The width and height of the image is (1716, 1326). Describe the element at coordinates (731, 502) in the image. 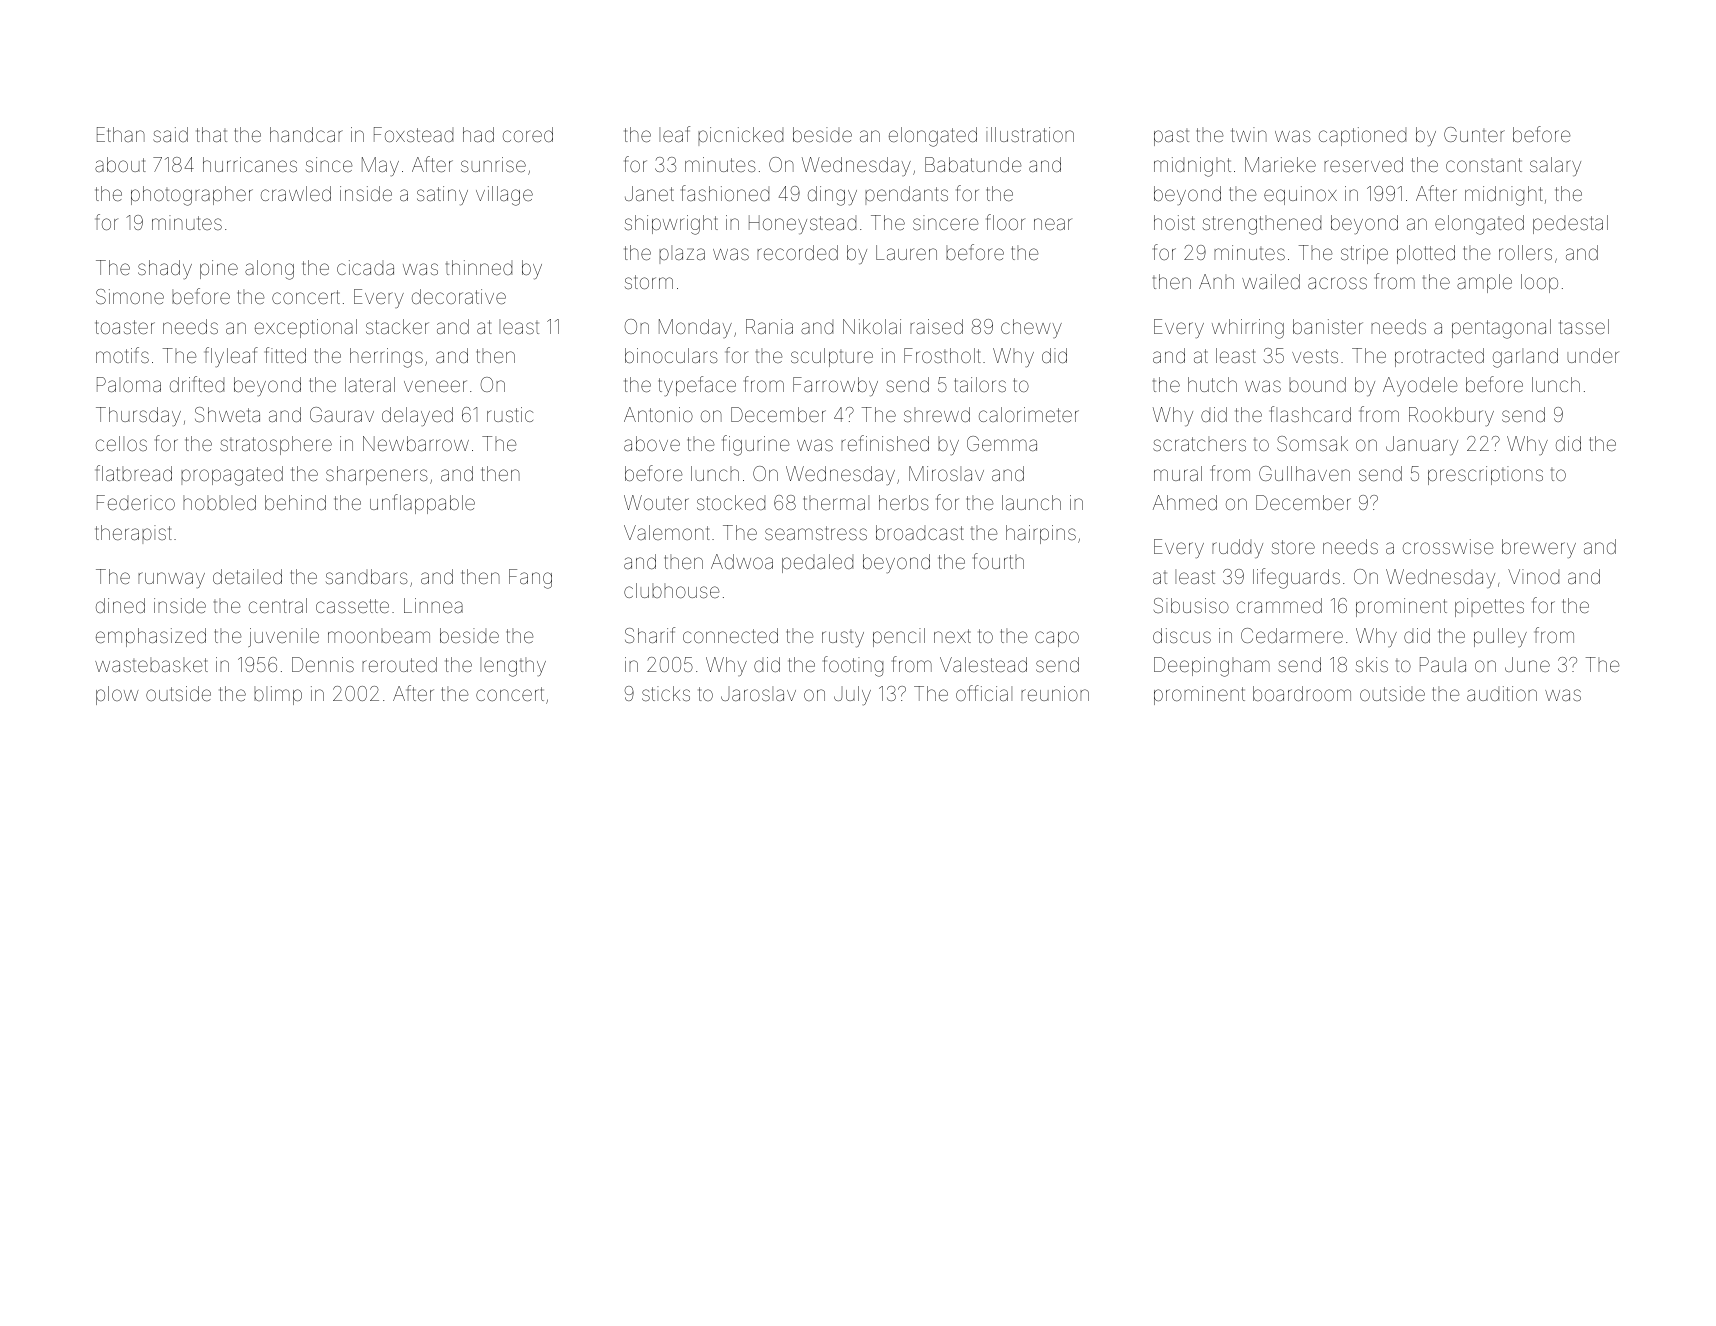

I see `stocked` at that location.
